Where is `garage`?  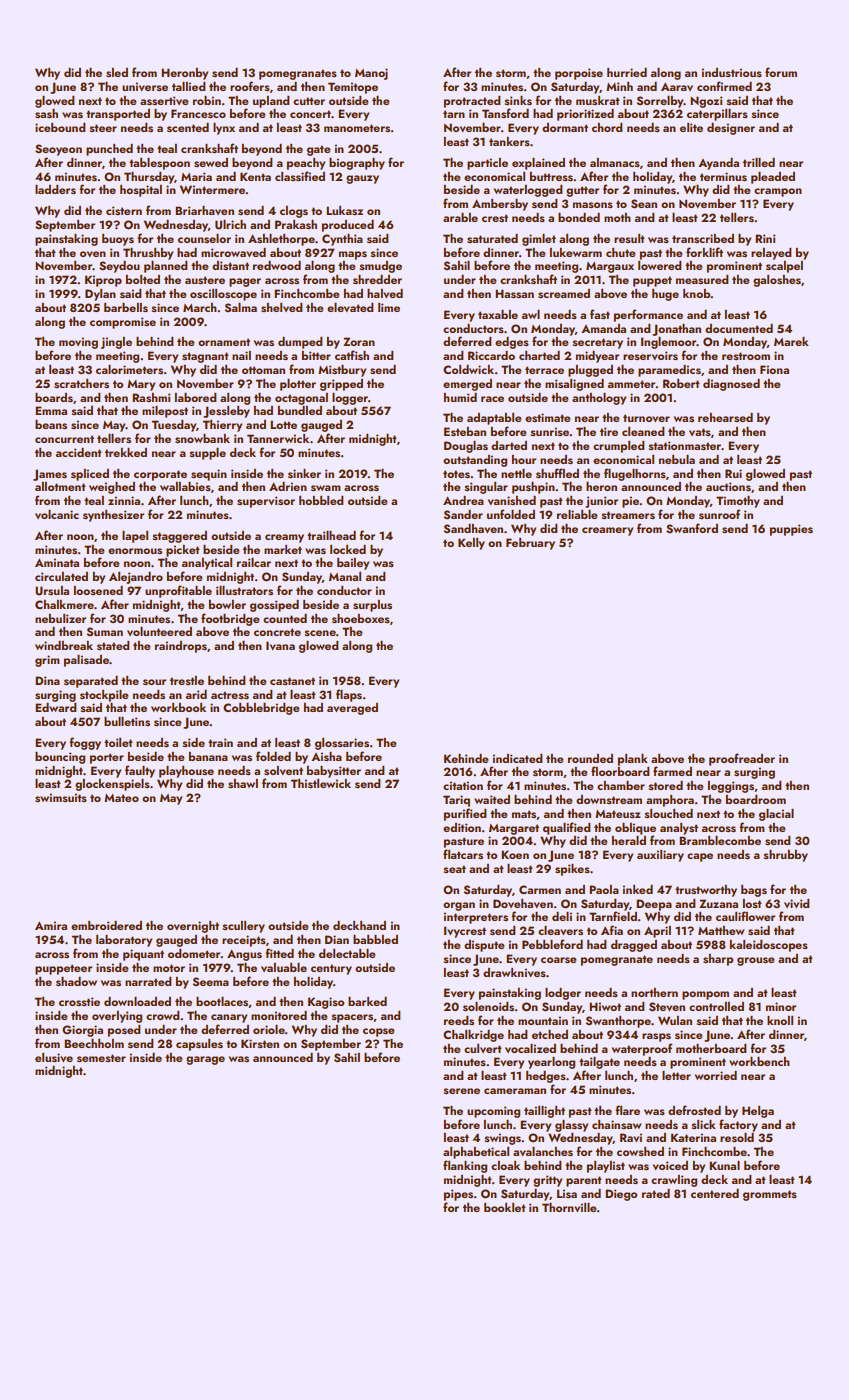 garage is located at coordinates (205, 1060).
